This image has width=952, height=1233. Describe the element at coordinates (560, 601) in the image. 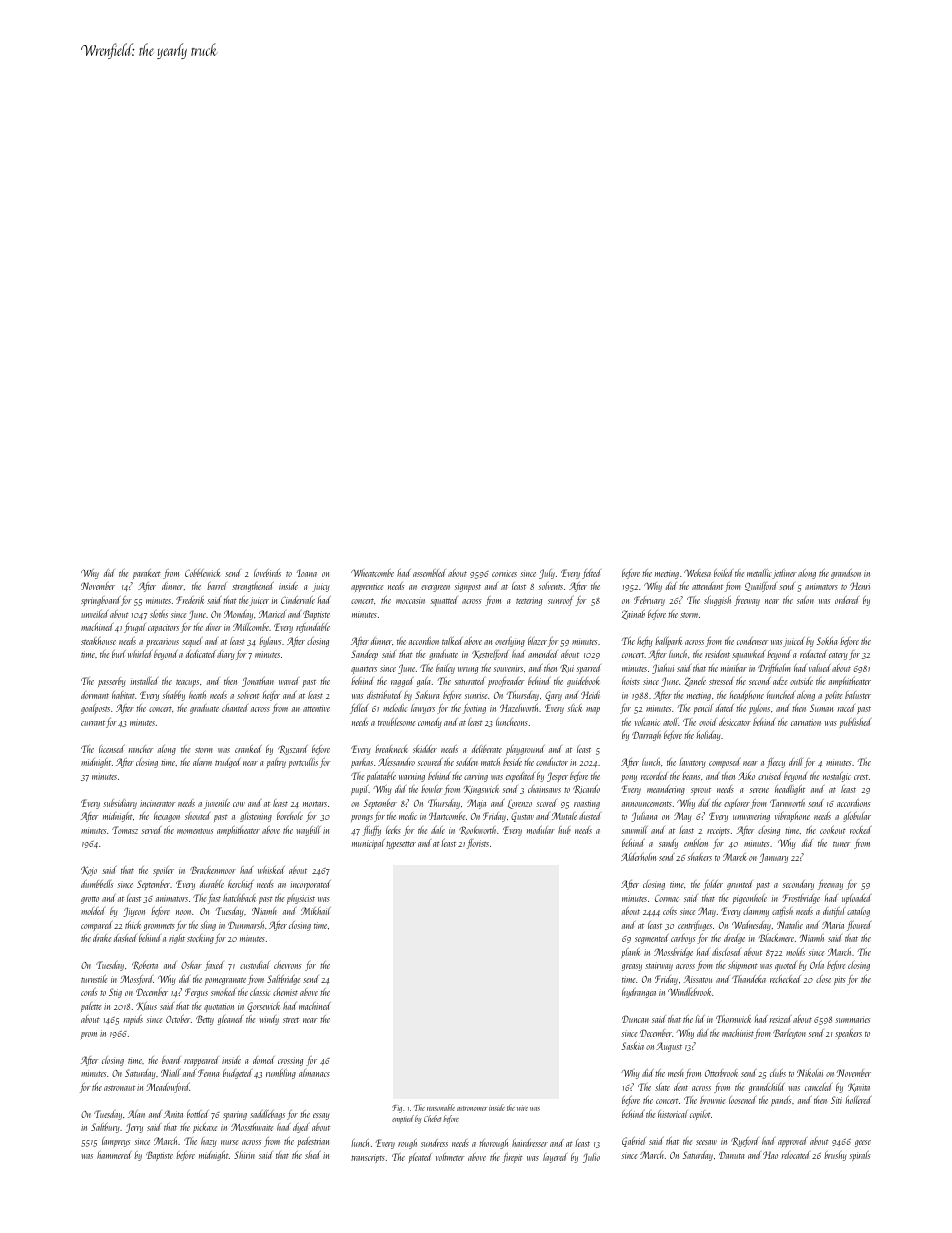

I see `sunroof` at that location.
